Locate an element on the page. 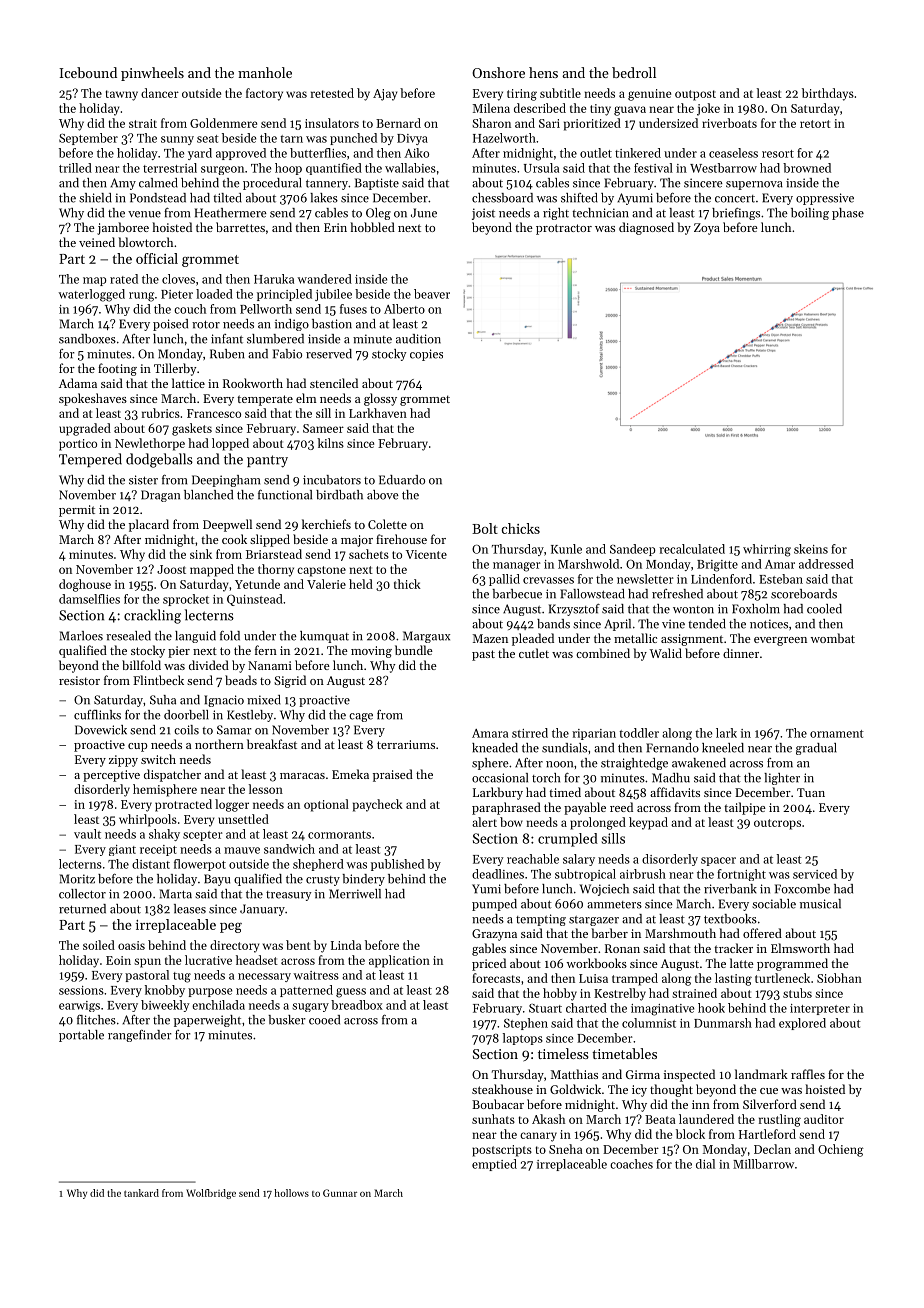 The width and height of the document is (924, 1308). permit is located at coordinates (77, 511).
